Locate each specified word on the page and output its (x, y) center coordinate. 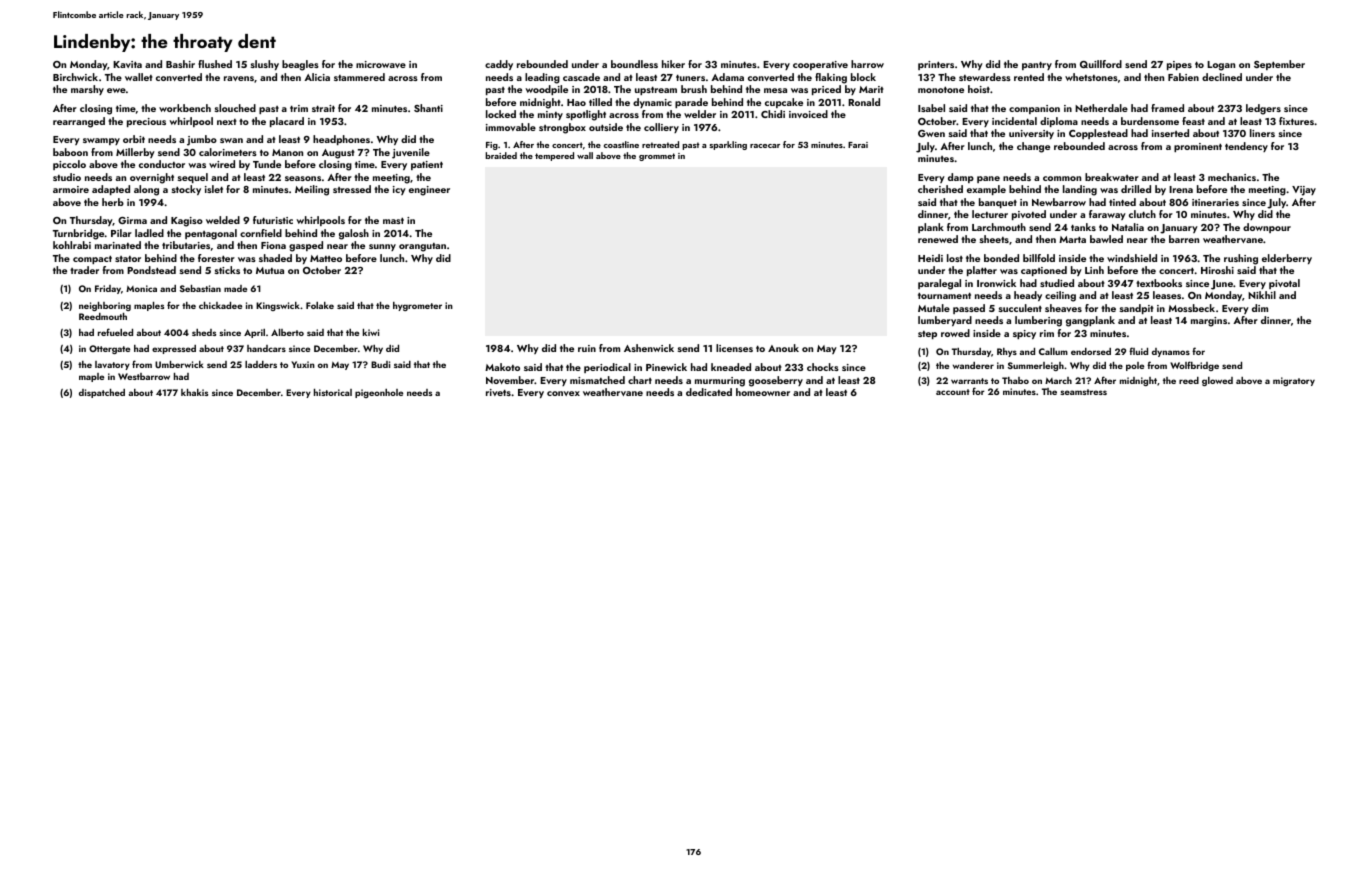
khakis (194, 392)
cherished (940, 189)
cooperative (820, 65)
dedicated (709, 392)
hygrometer (417, 306)
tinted (1122, 202)
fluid (1138, 351)
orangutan (422, 247)
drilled (1136, 189)
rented (1029, 77)
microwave (381, 64)
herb (113, 202)
